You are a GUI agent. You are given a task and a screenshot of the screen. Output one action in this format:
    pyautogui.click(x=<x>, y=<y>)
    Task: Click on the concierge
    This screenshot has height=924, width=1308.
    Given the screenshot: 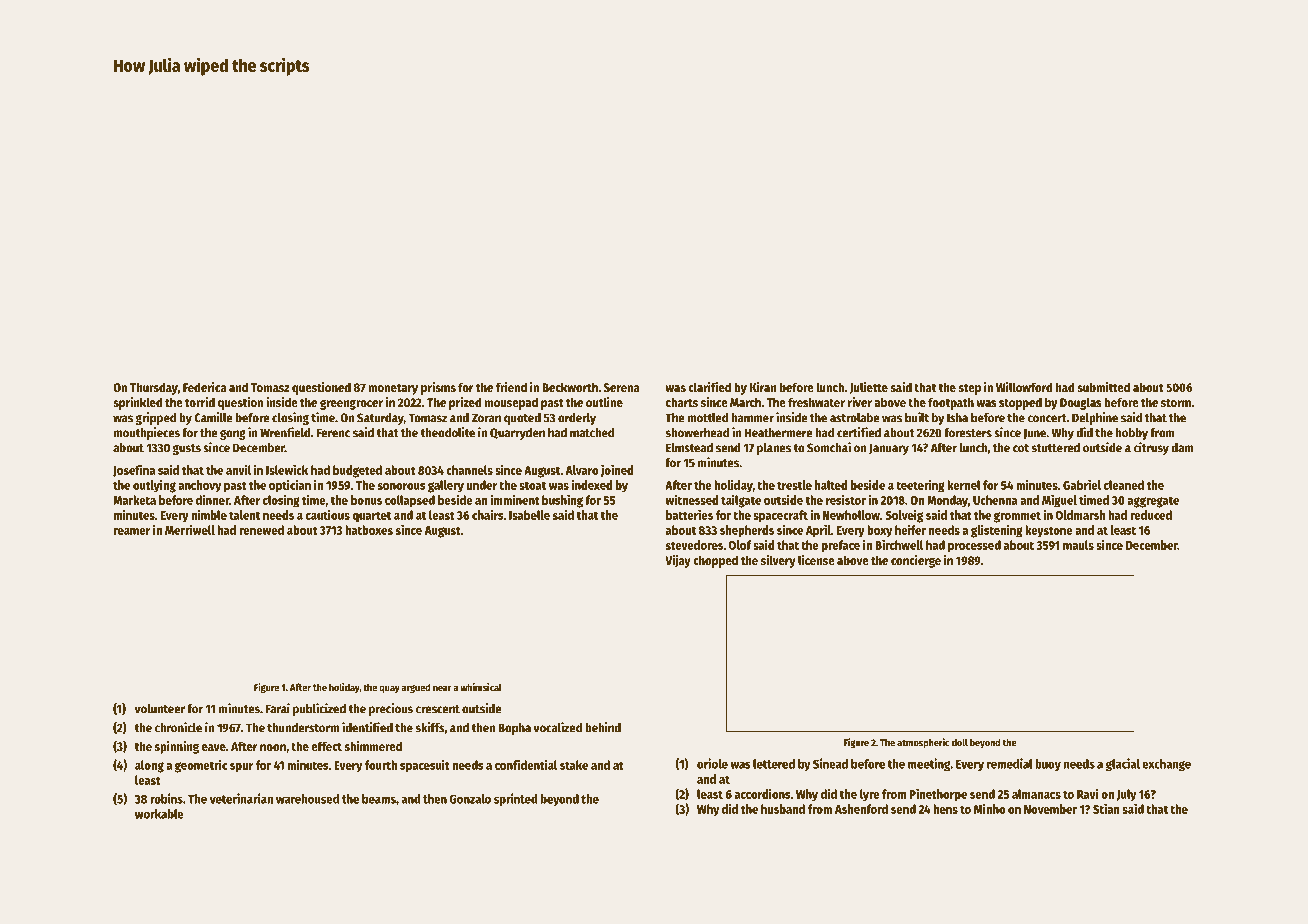 What is the action you would take?
    pyautogui.click(x=916, y=561)
